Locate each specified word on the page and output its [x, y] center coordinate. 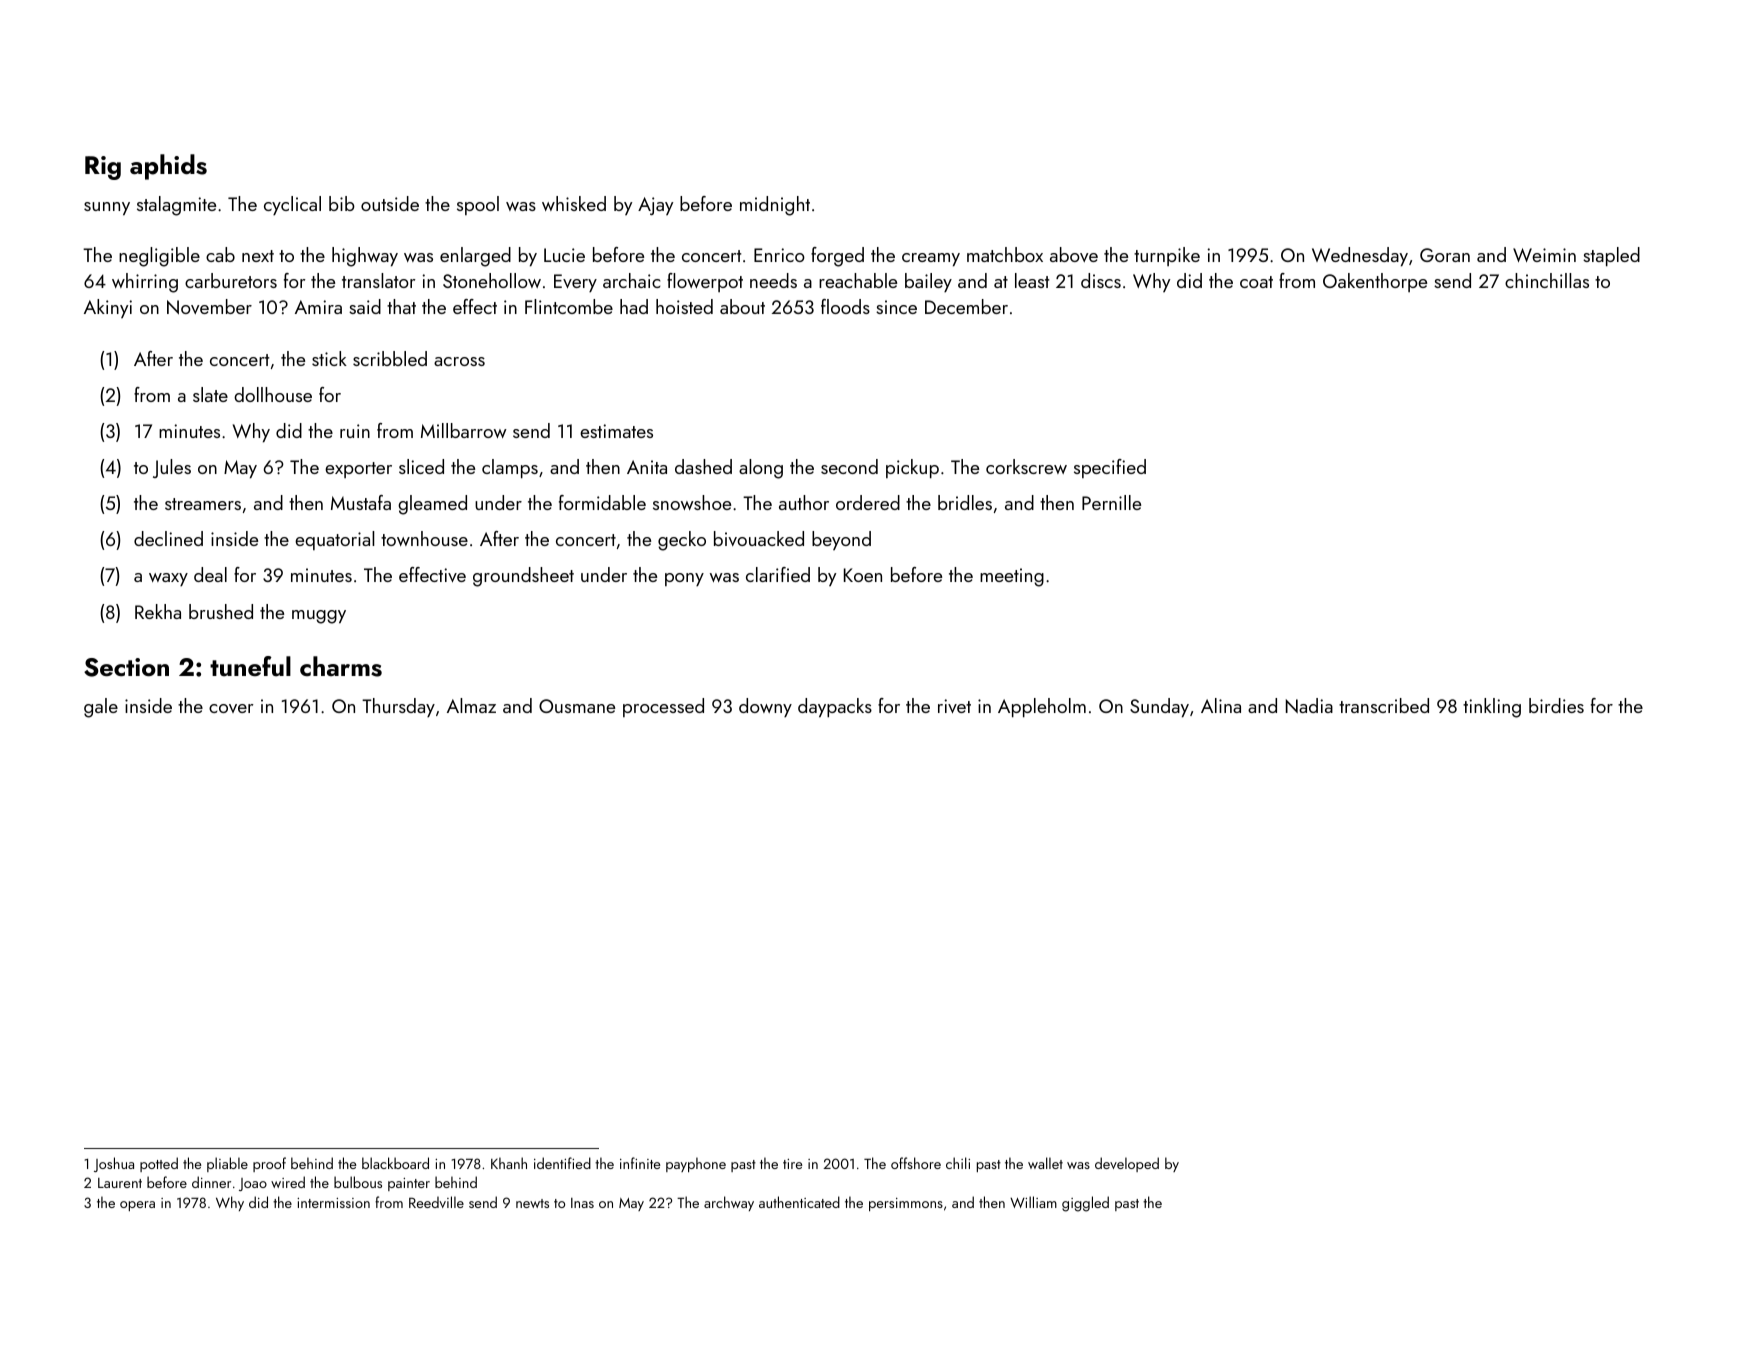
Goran [1445, 255]
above [1074, 254]
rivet [954, 706]
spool [478, 205]
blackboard [395, 1163]
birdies [1556, 705]
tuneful [250, 666]
